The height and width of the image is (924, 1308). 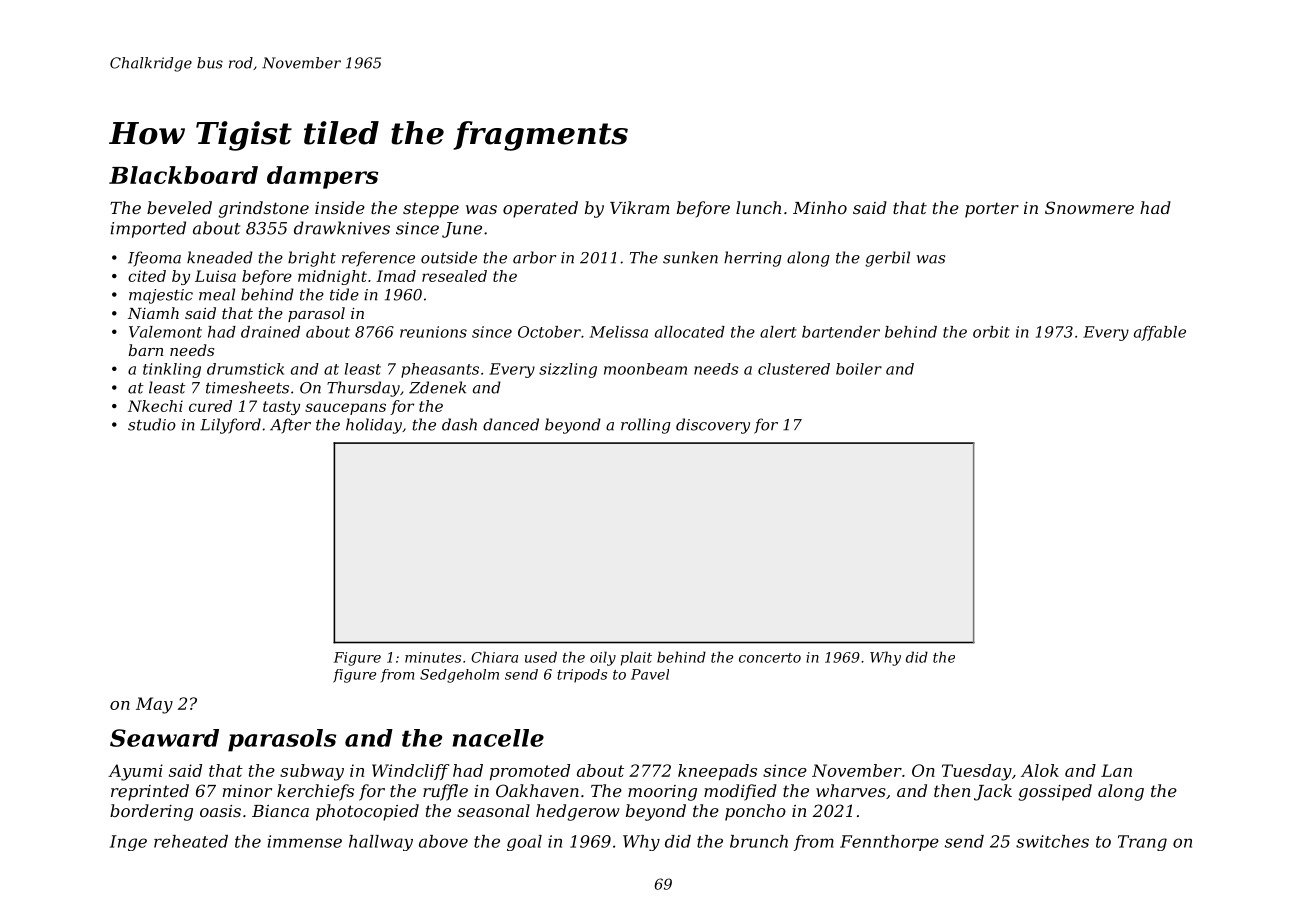 I want to click on Fennthorpe, so click(x=889, y=843).
